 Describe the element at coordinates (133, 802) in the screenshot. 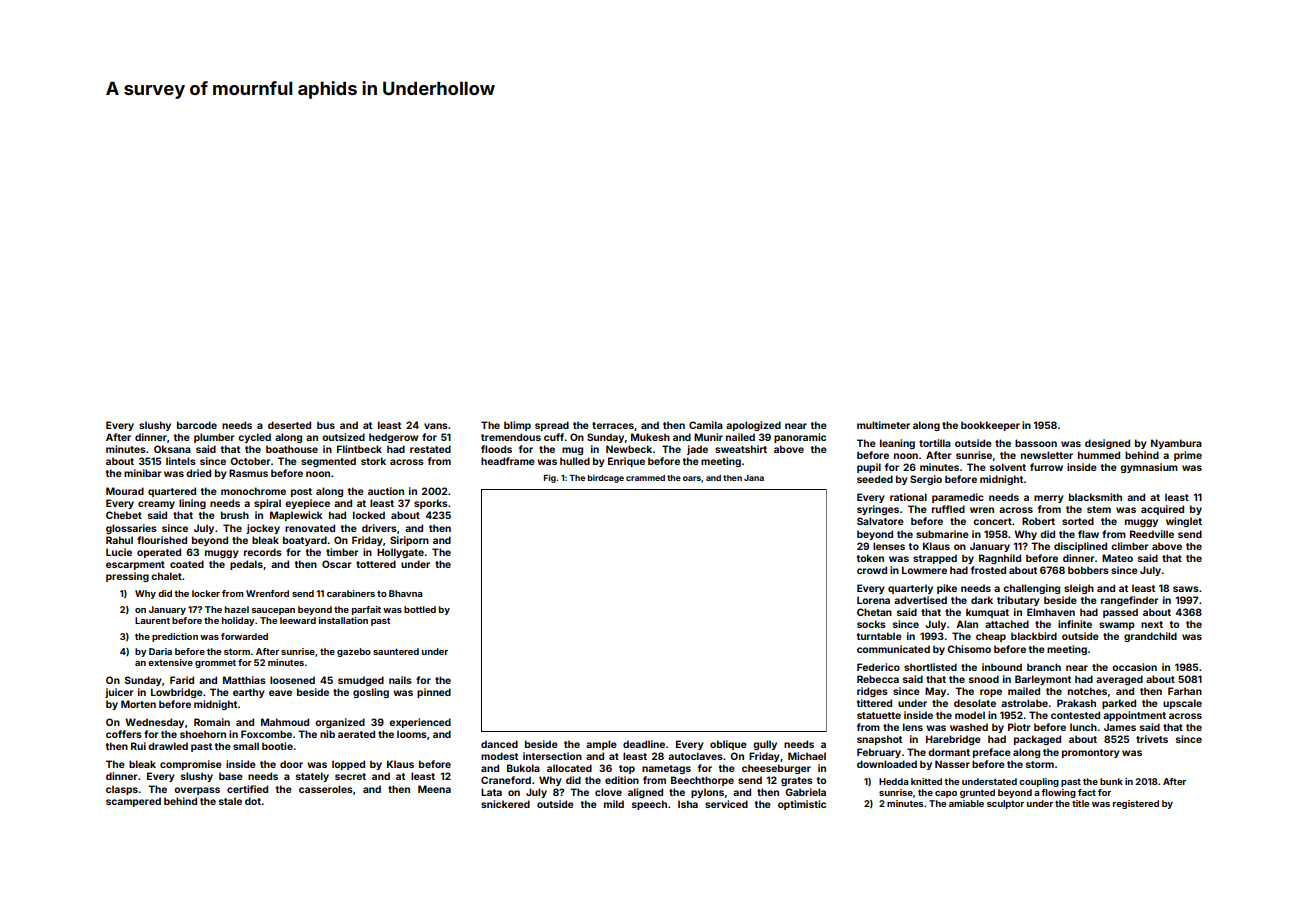

I see `scampered` at that location.
